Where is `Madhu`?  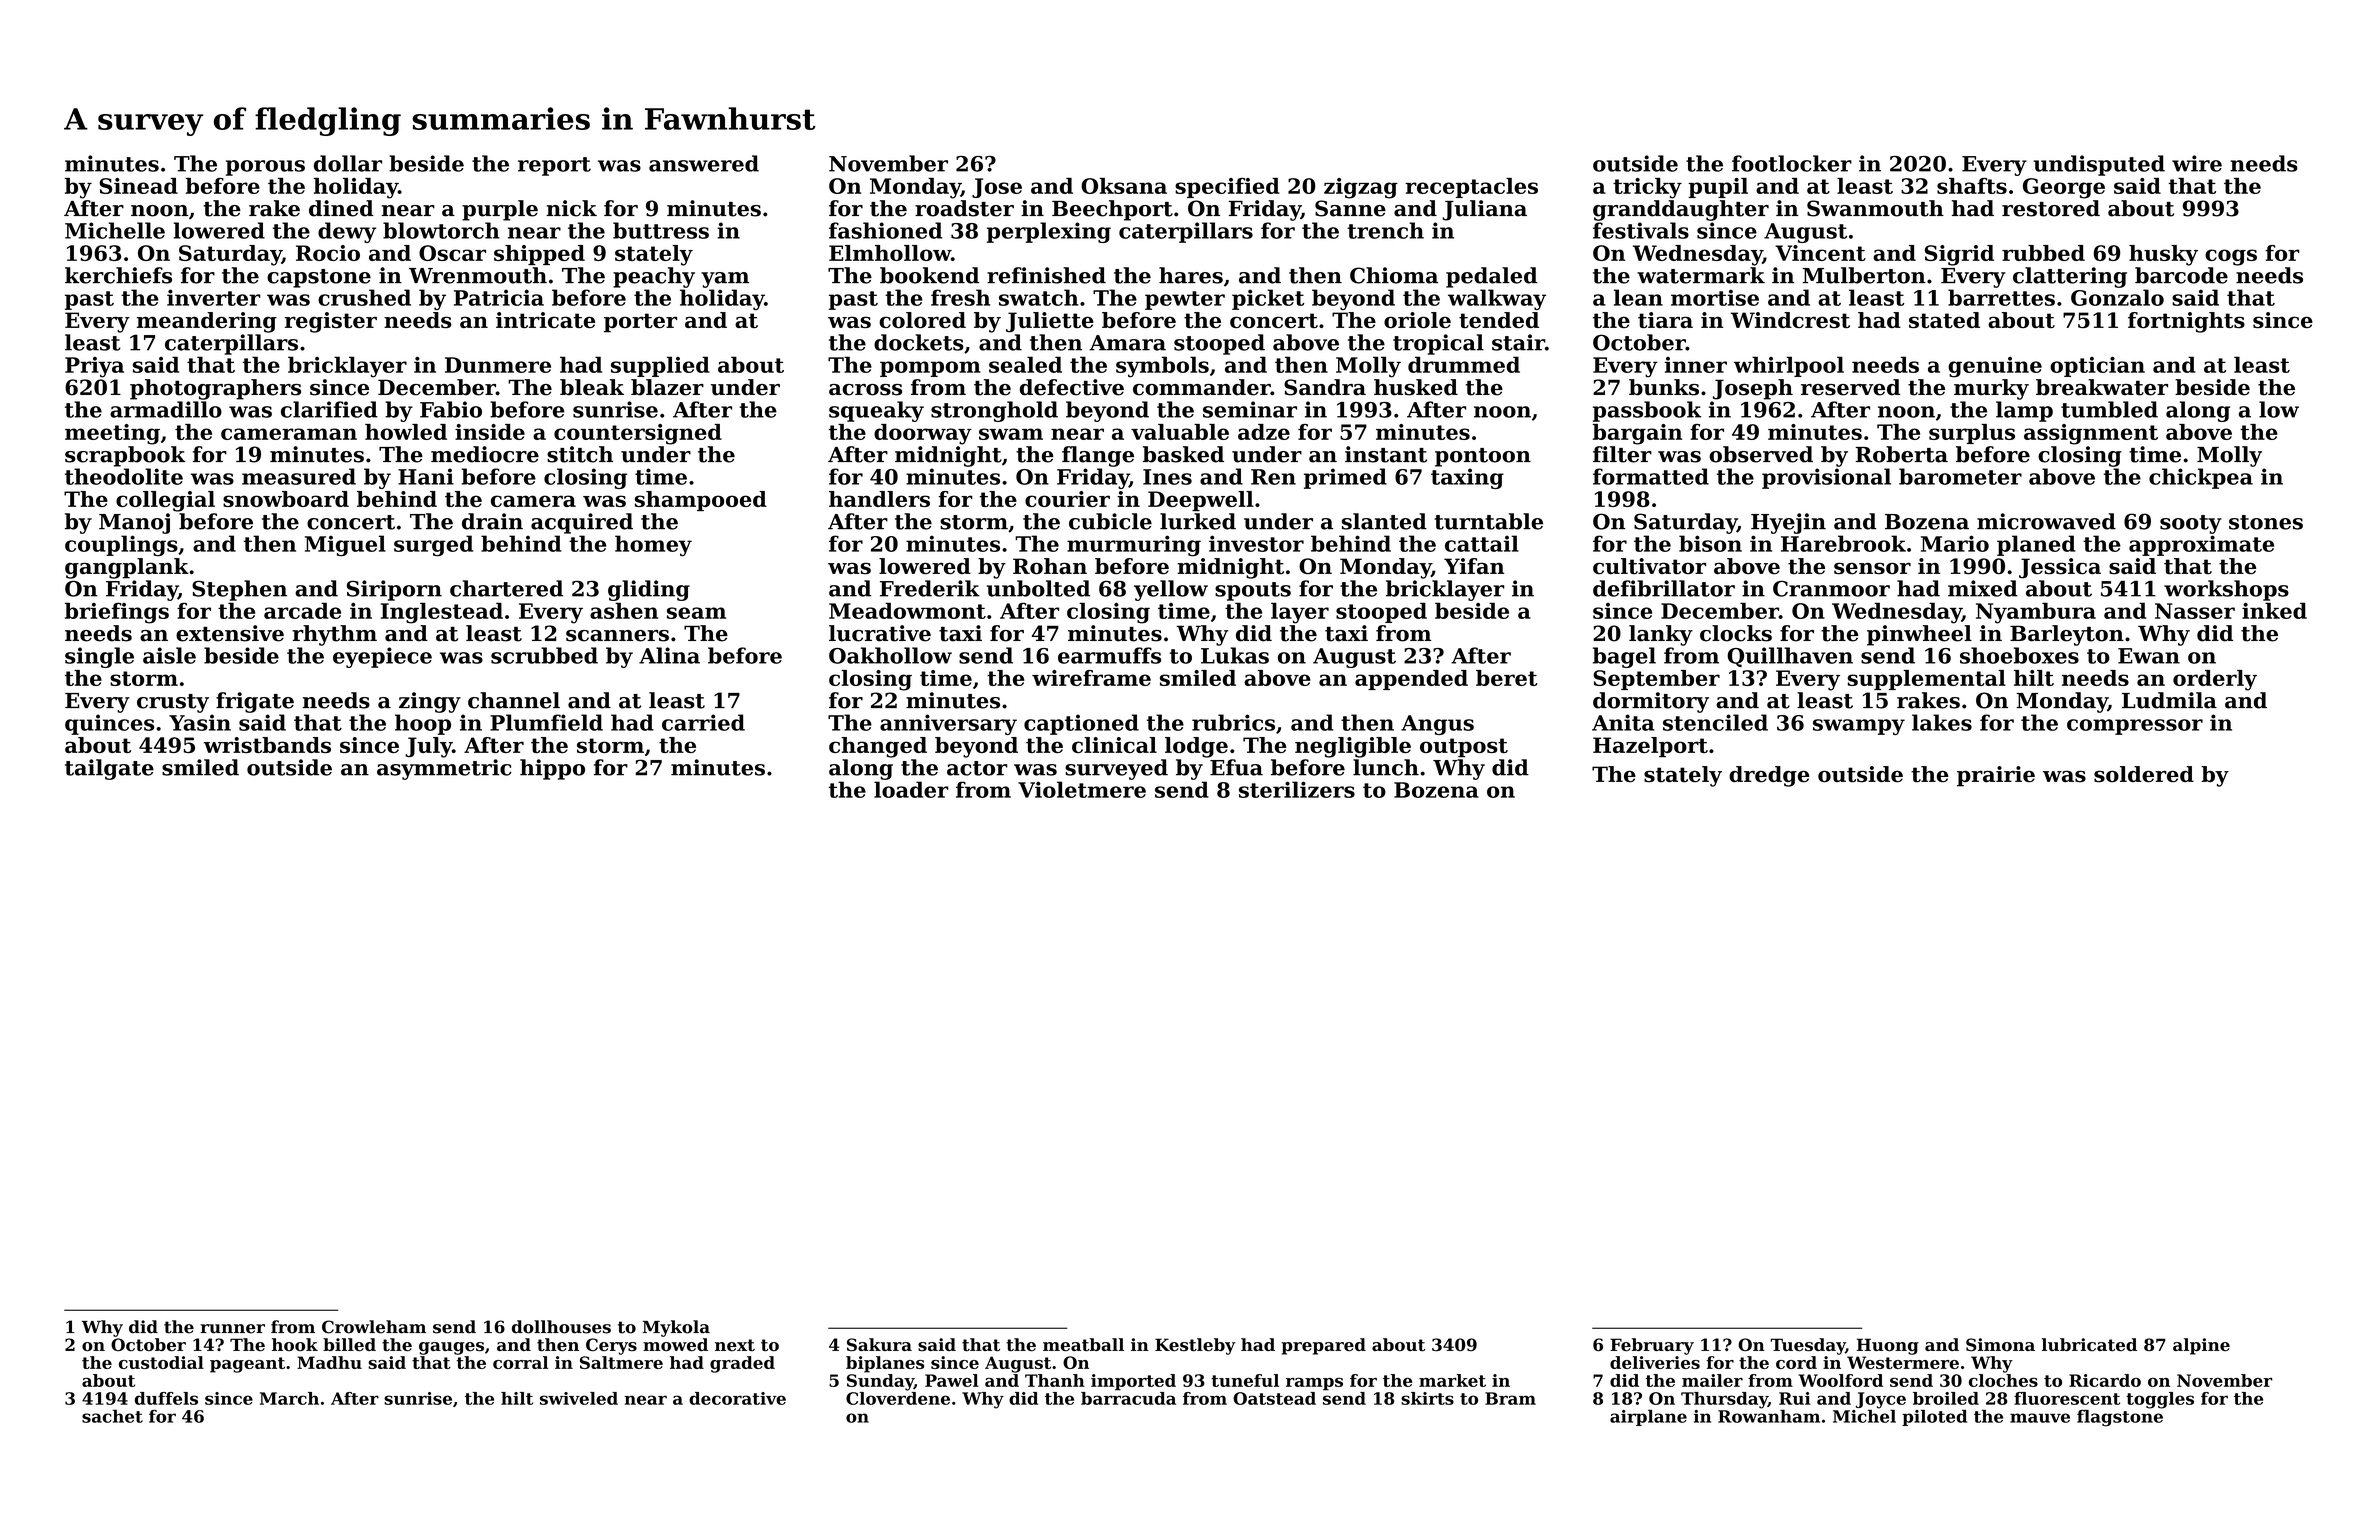
Madhu is located at coordinates (329, 1362).
